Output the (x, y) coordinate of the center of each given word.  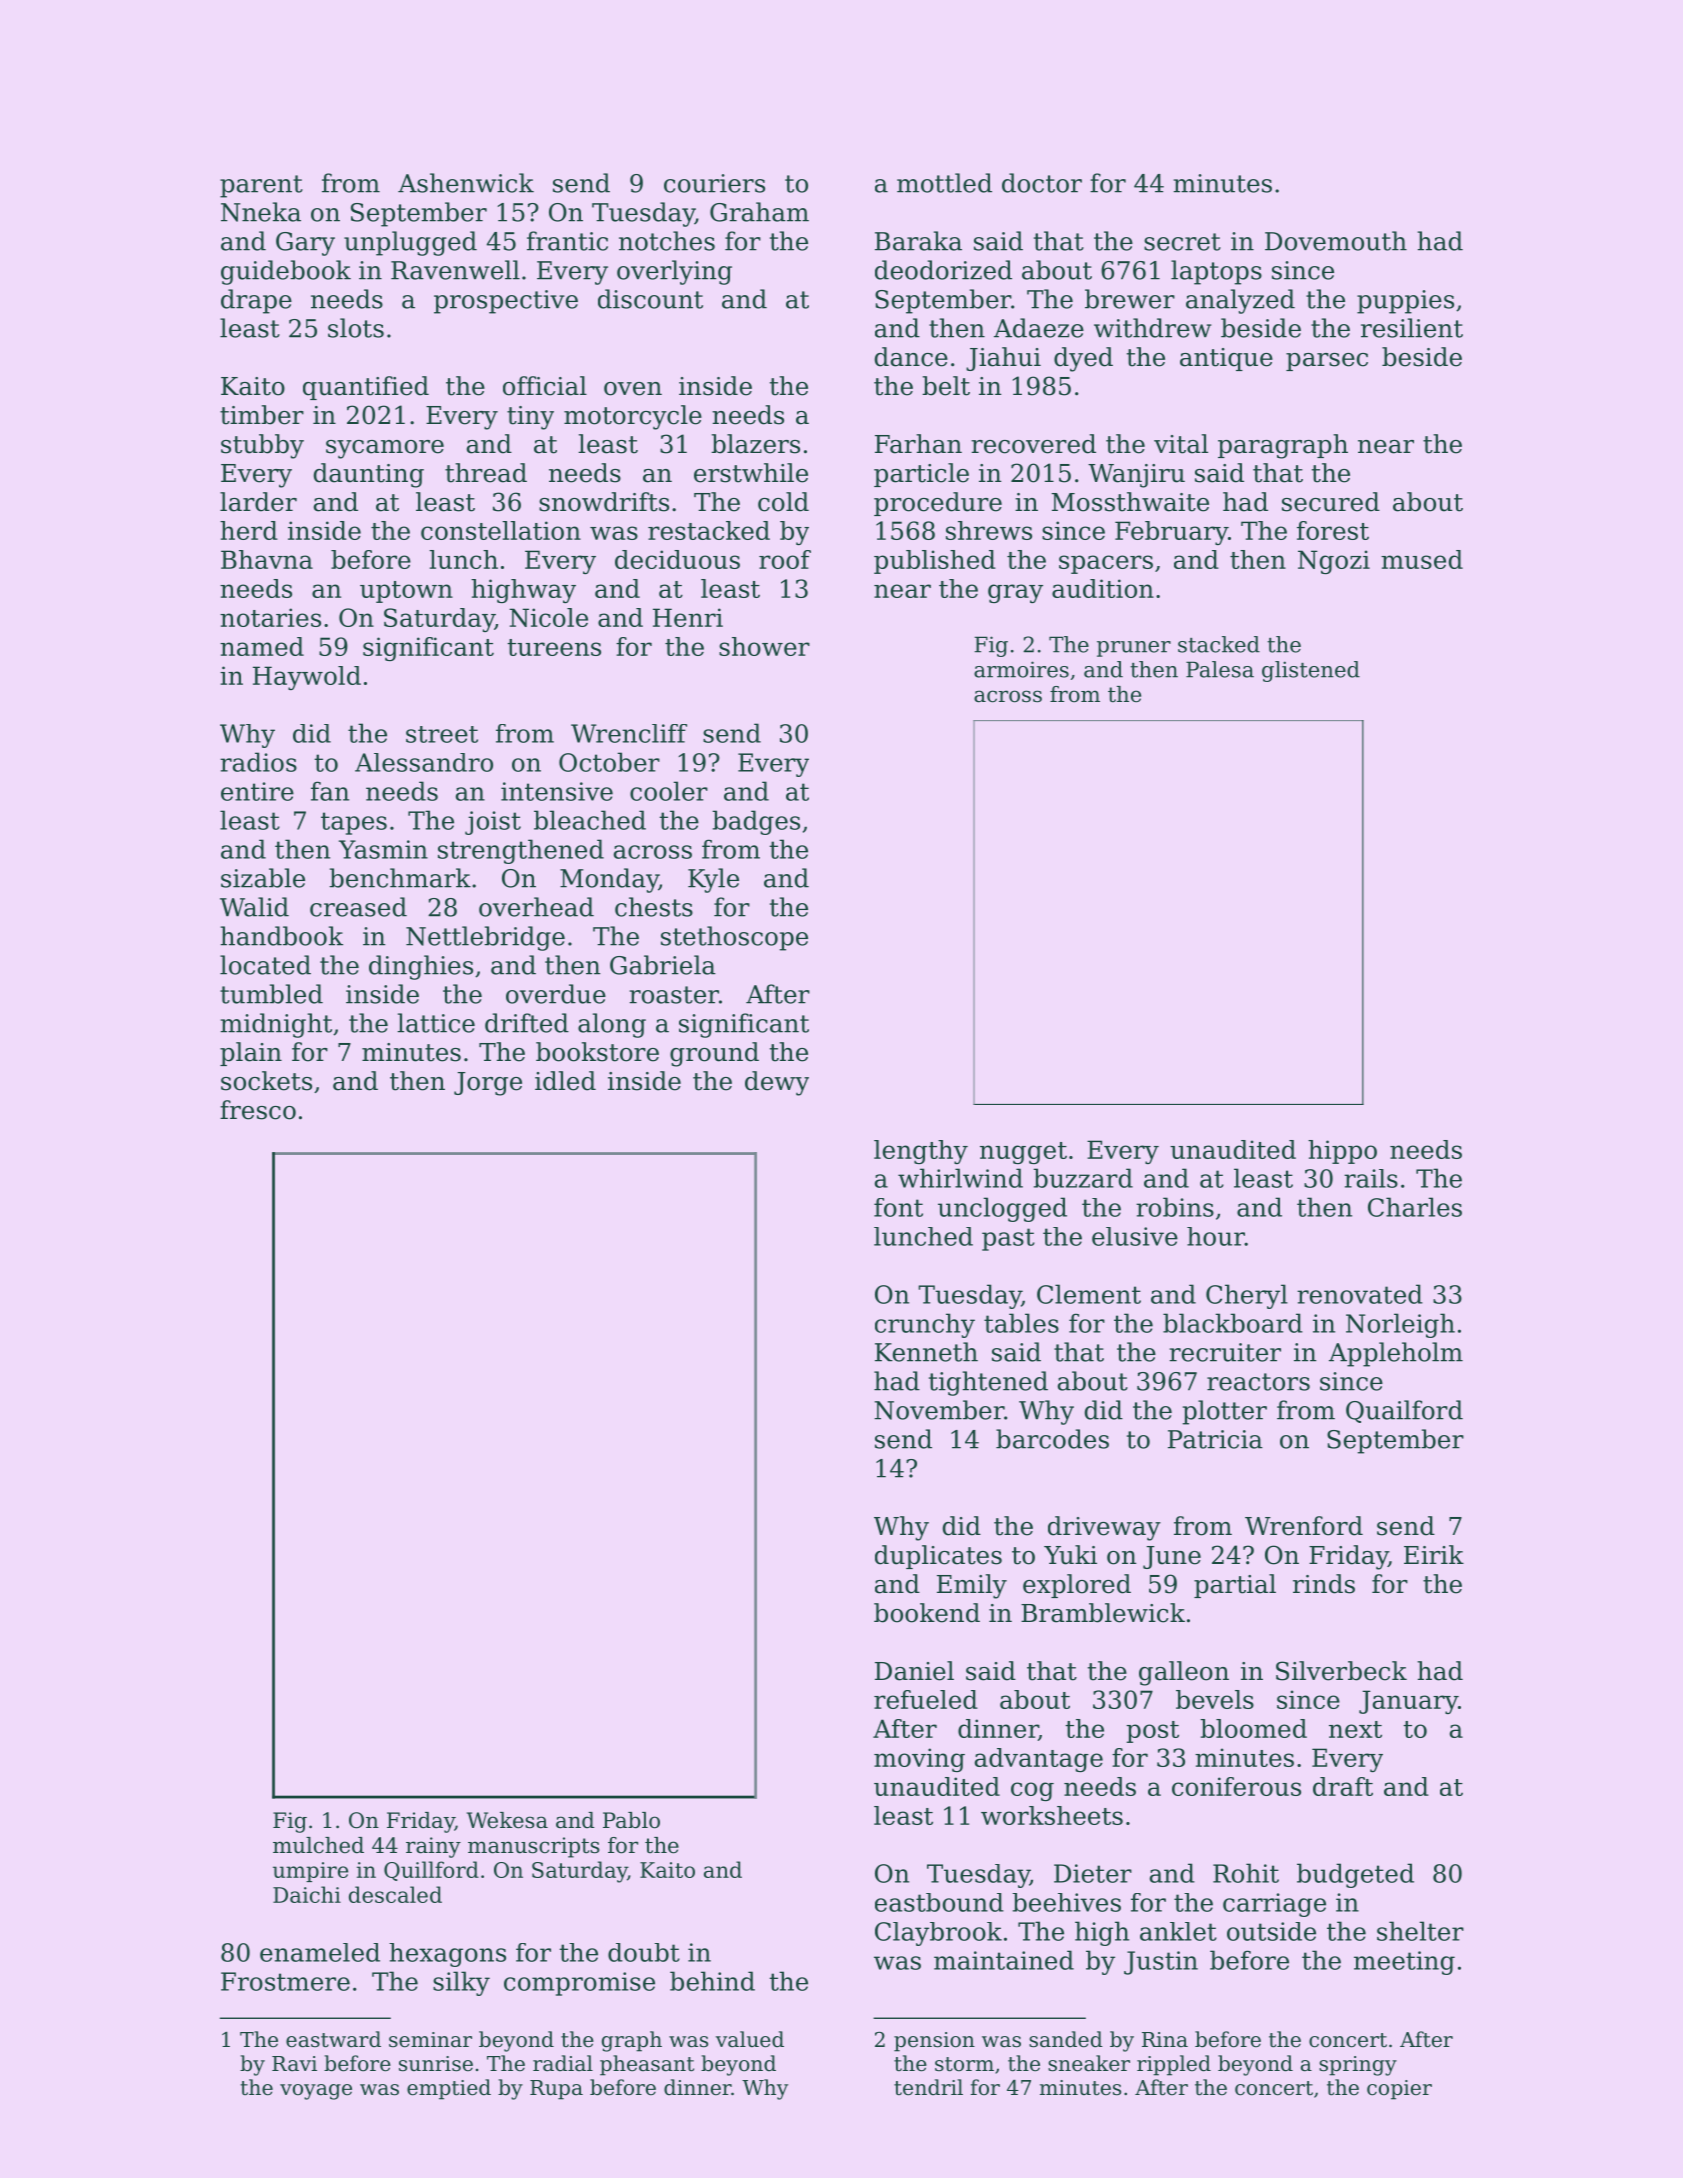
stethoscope (734, 938)
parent (261, 186)
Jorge (488, 1084)
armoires (1021, 669)
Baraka (918, 241)
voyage (316, 2092)
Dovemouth (1336, 241)
